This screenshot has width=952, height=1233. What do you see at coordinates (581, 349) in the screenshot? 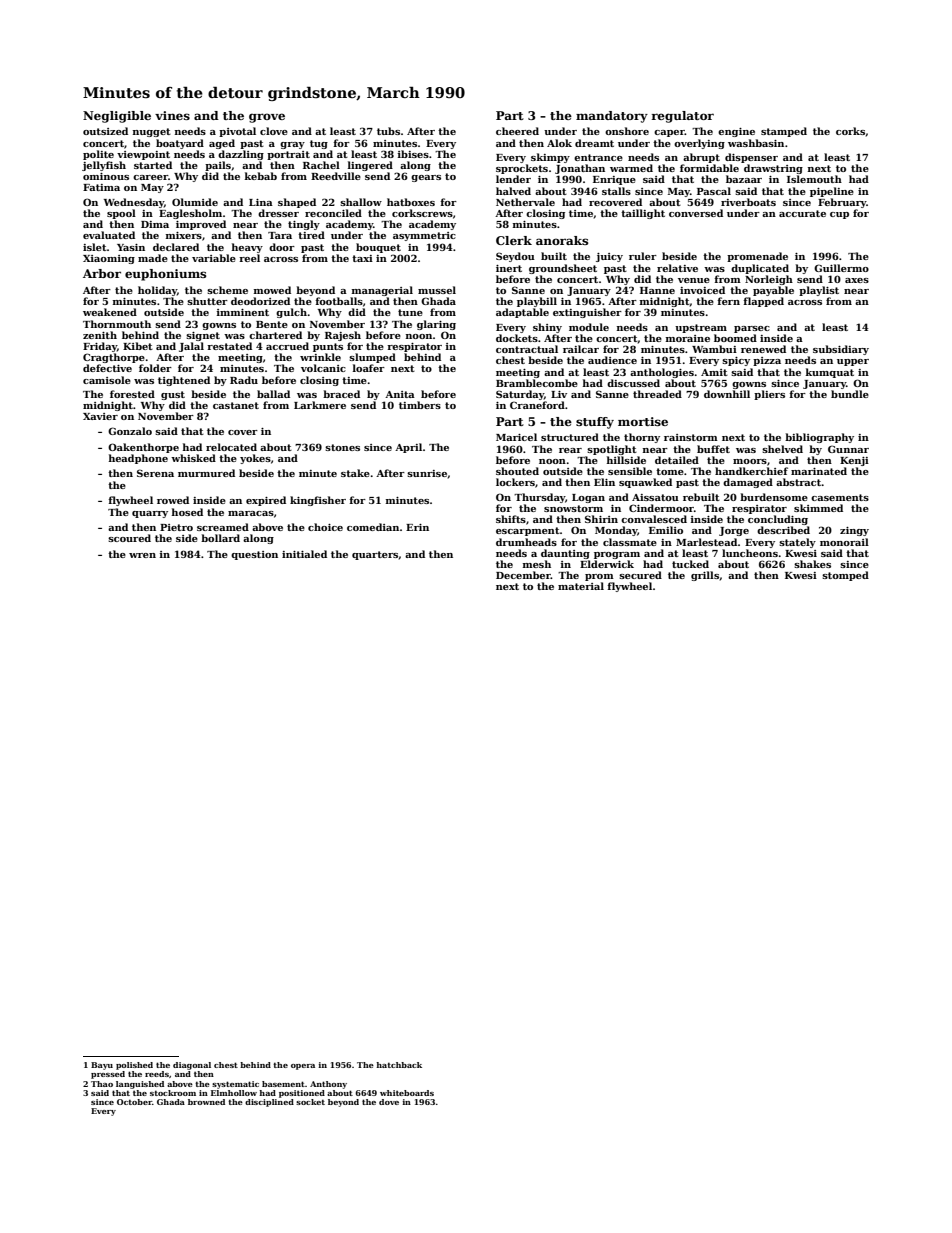
I see `railcar` at bounding box center [581, 349].
